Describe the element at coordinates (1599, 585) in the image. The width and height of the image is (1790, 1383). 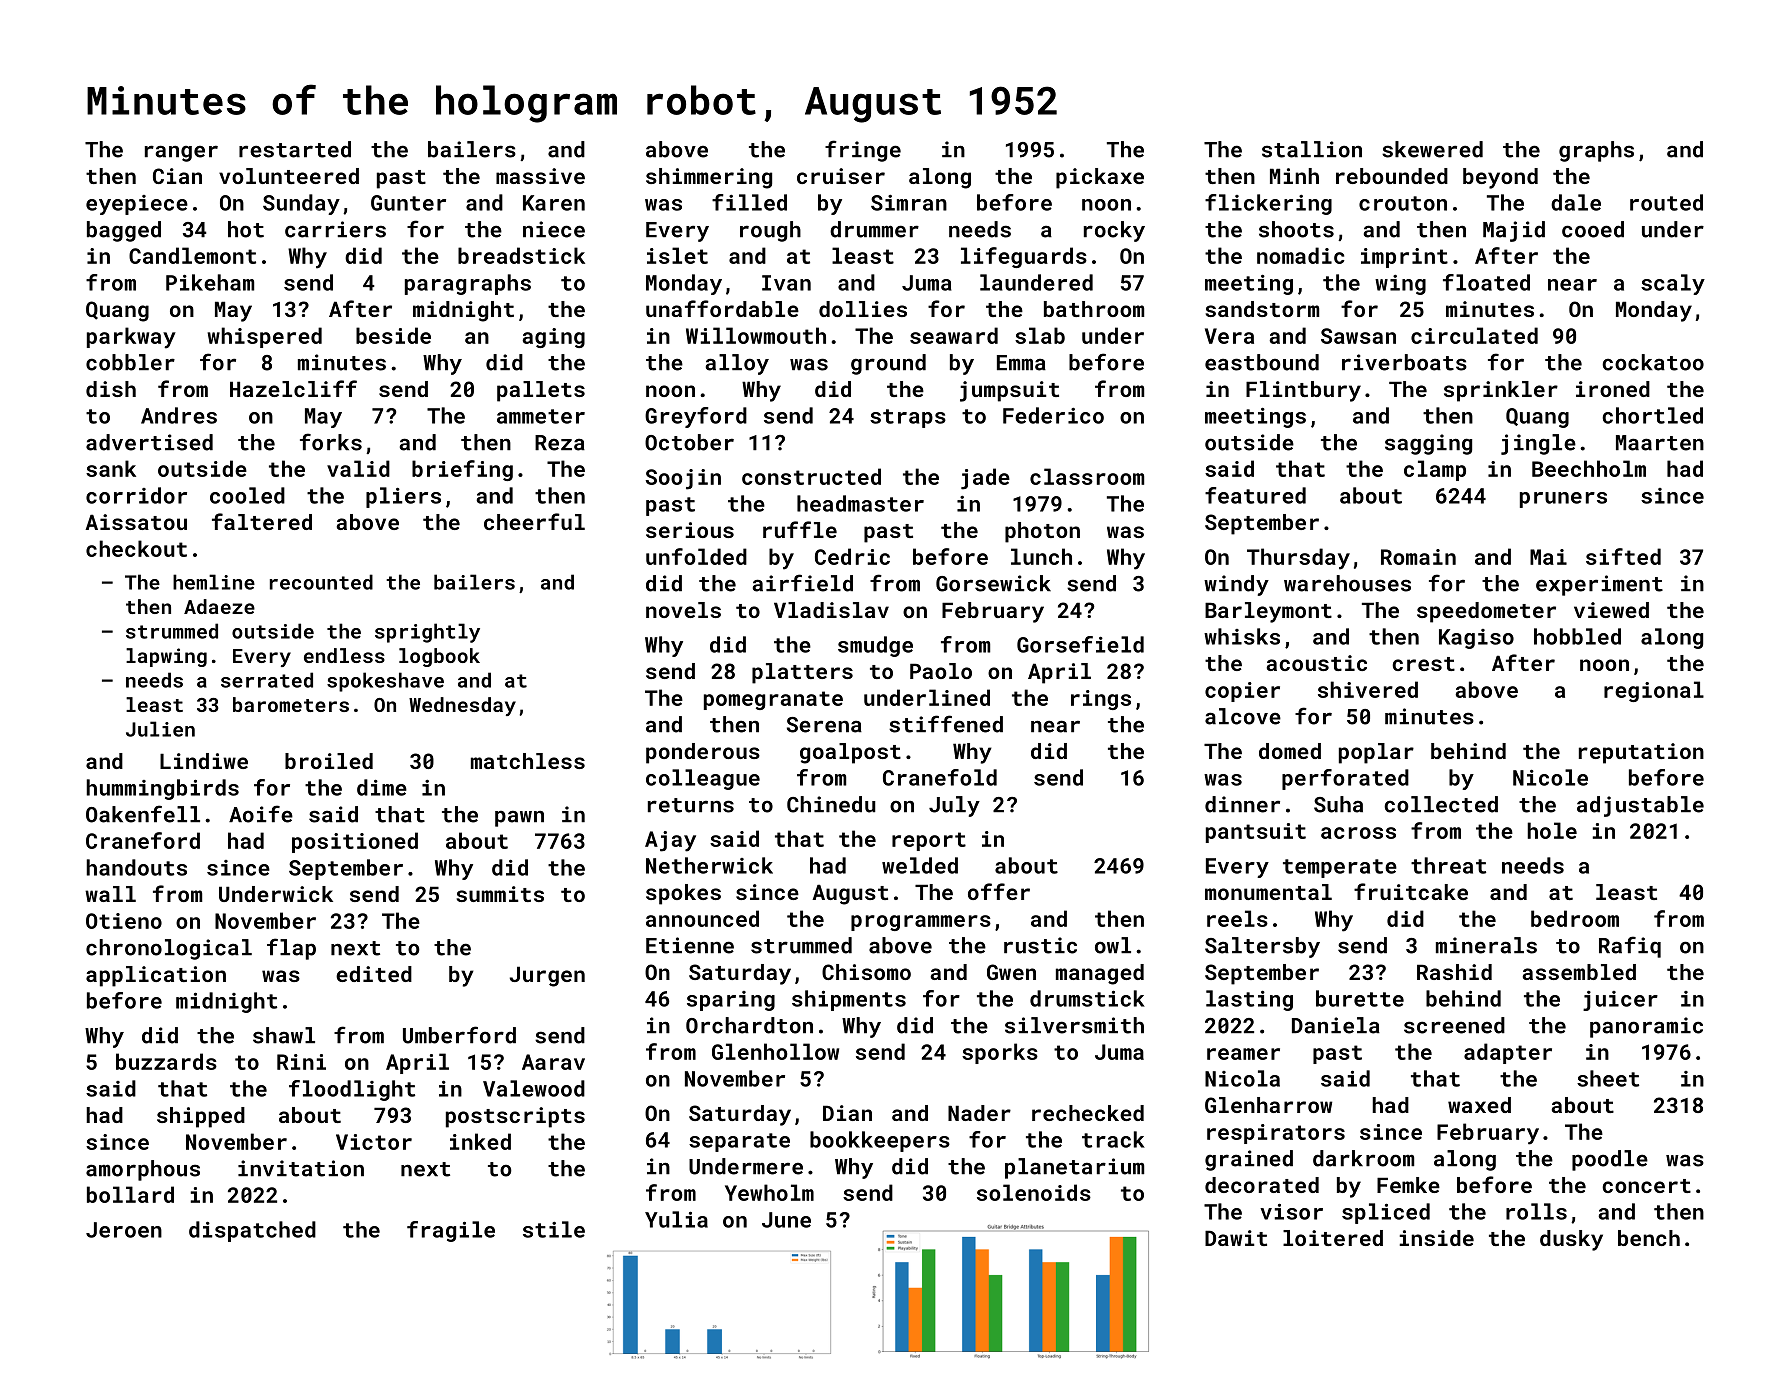
I see `experiment` at that location.
